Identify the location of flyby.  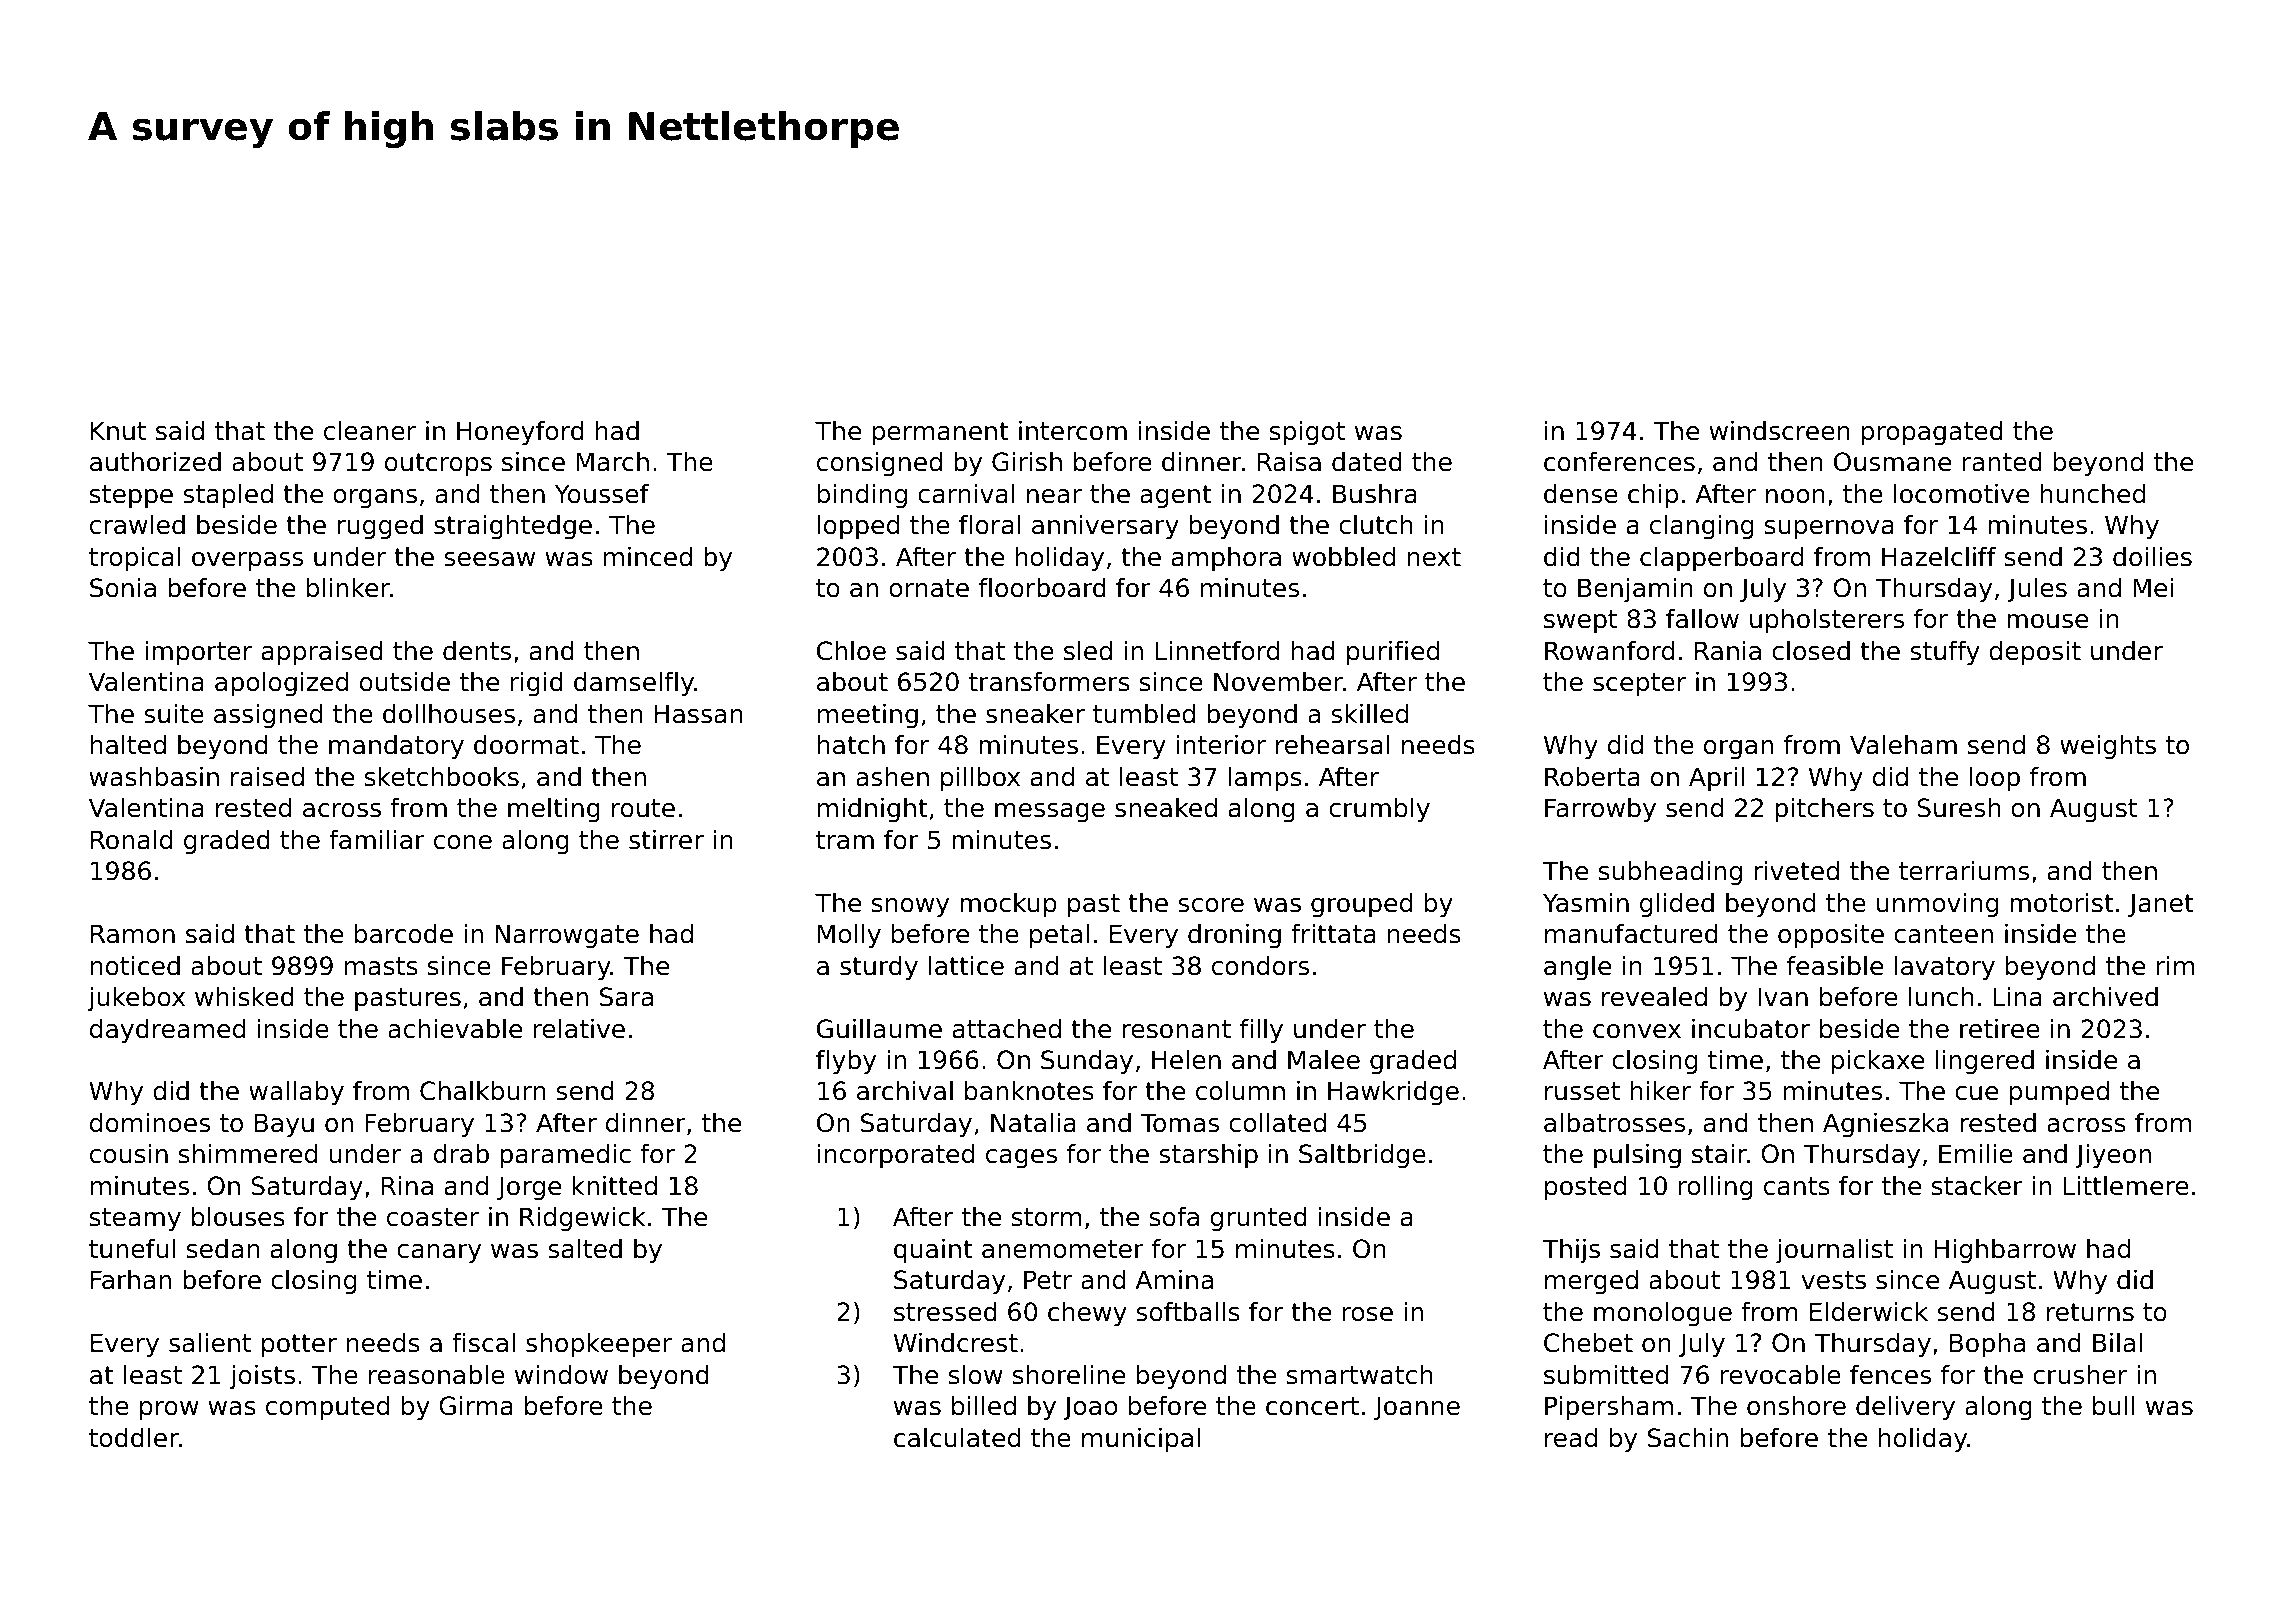
(846, 1062).
